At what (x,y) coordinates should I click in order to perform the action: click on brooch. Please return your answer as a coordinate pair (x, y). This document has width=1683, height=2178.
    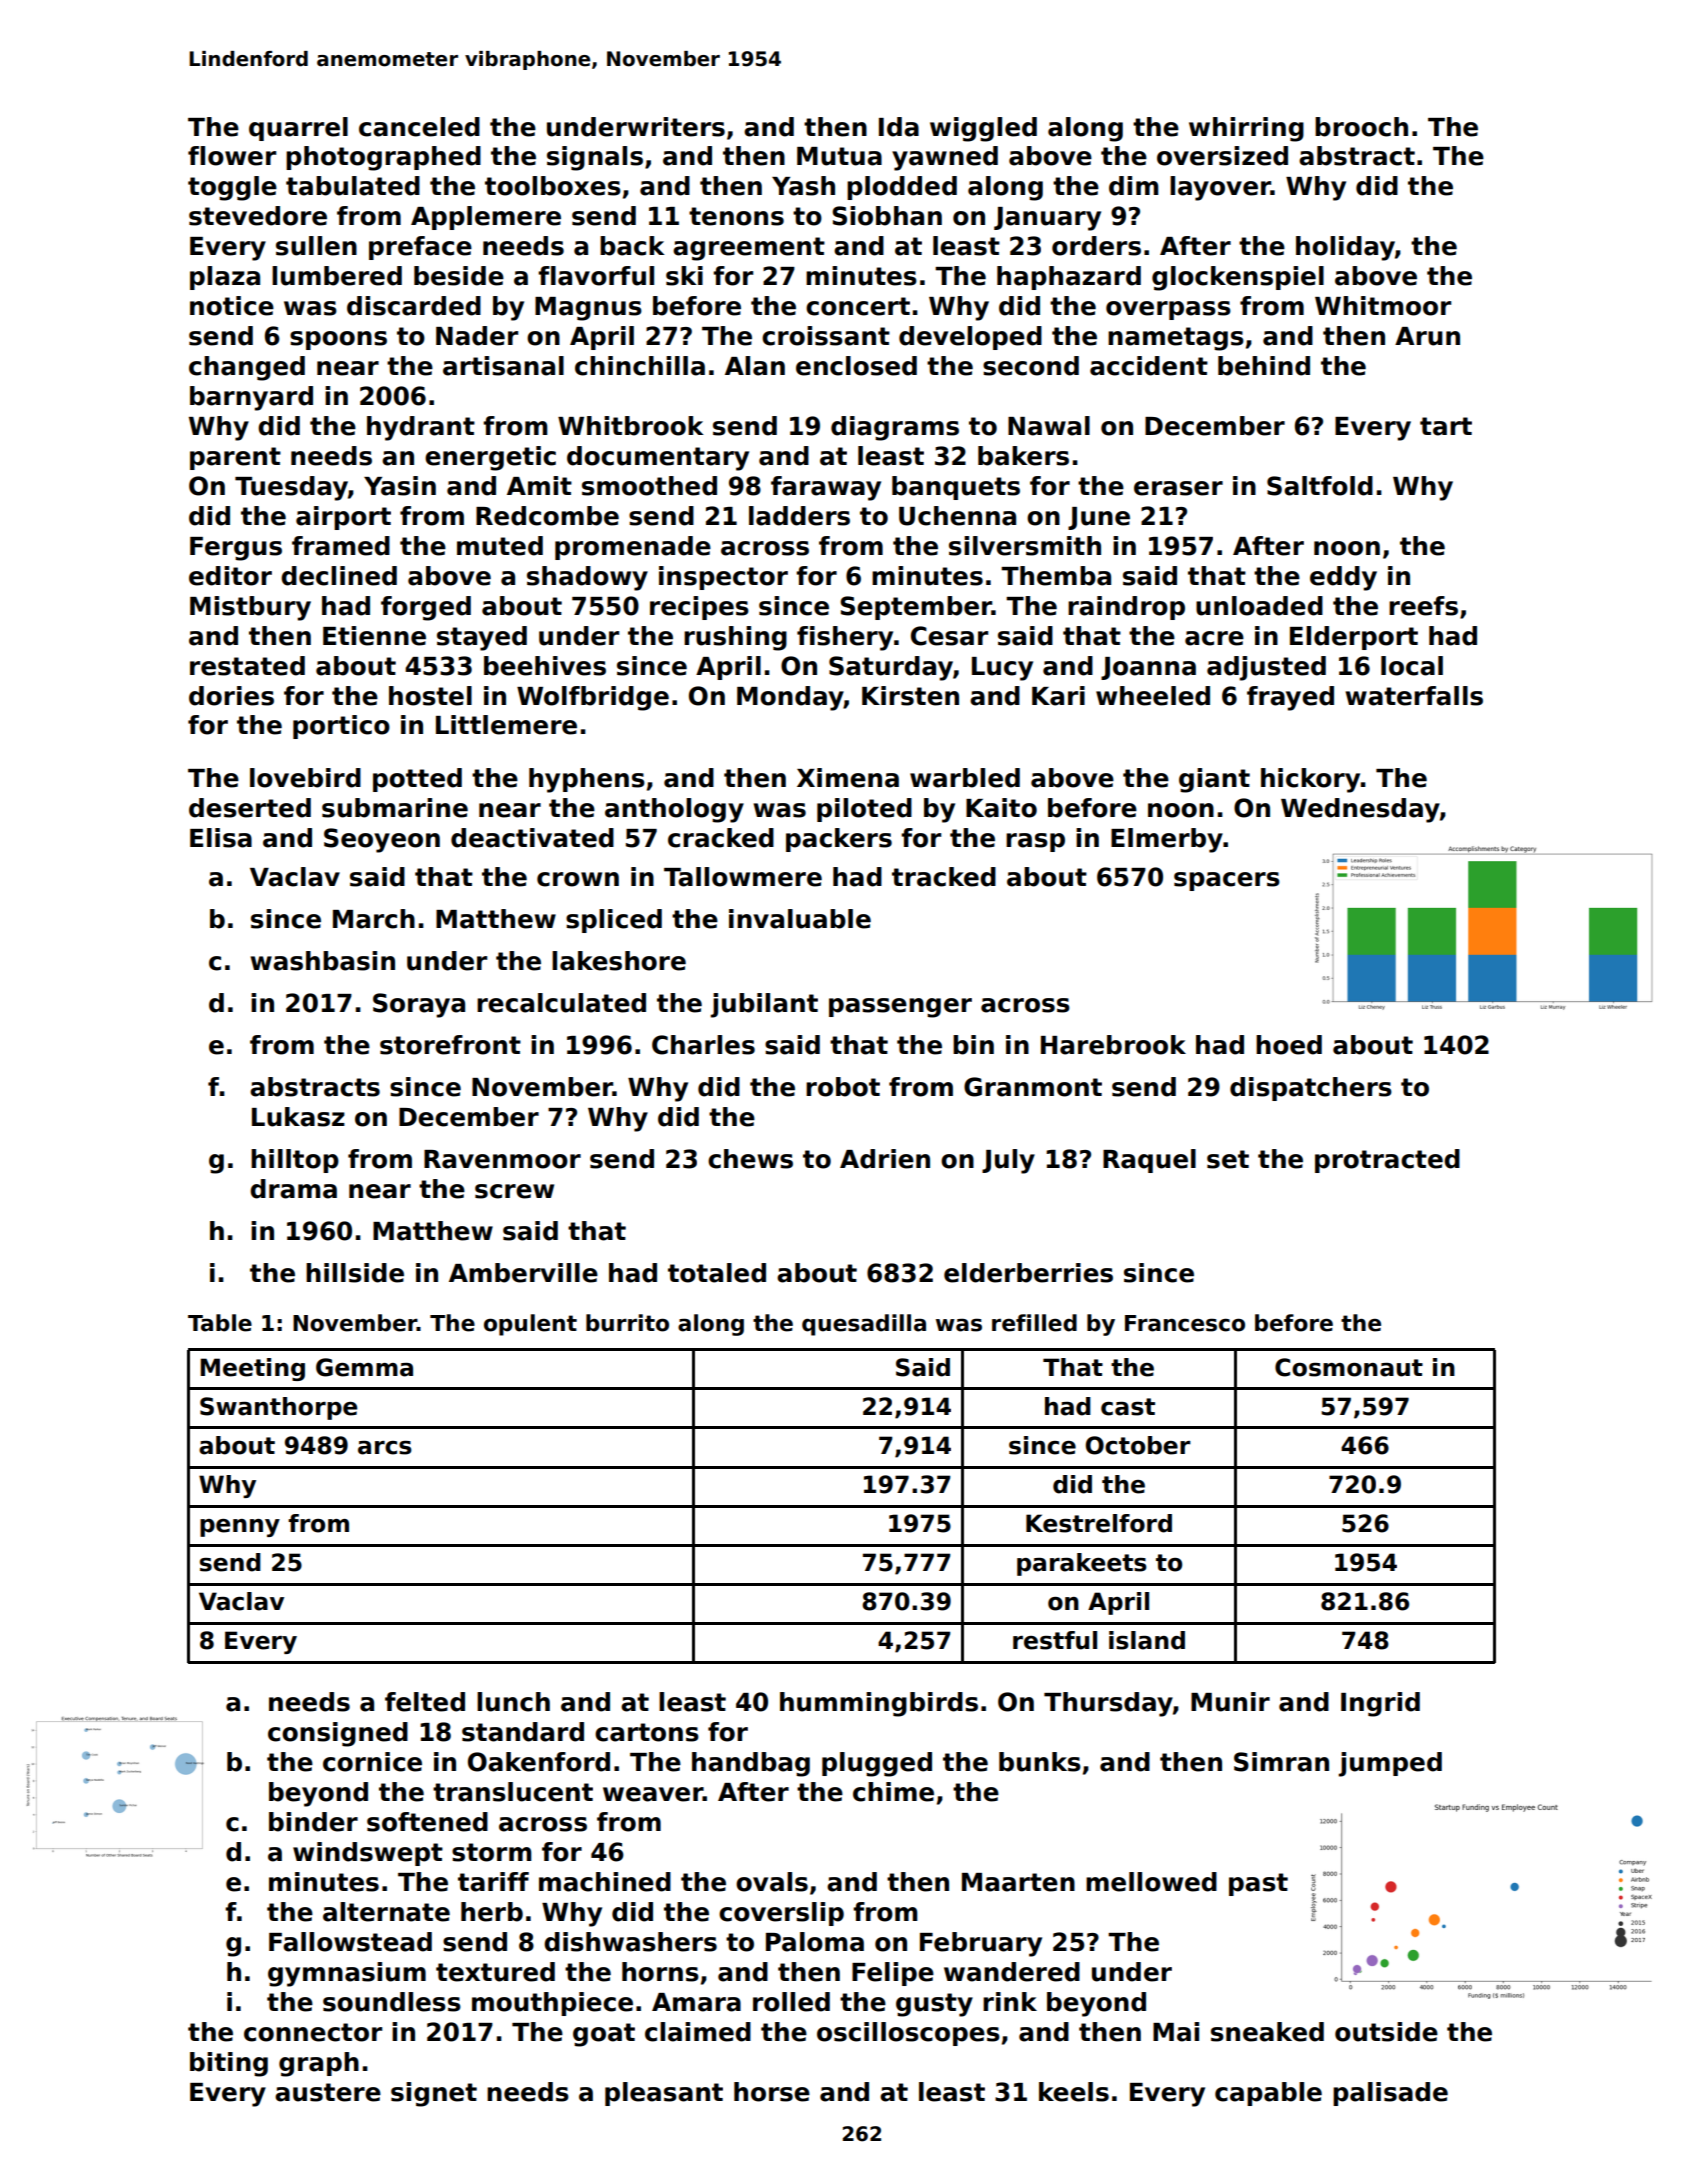
    Looking at the image, I should click on (1361, 127).
